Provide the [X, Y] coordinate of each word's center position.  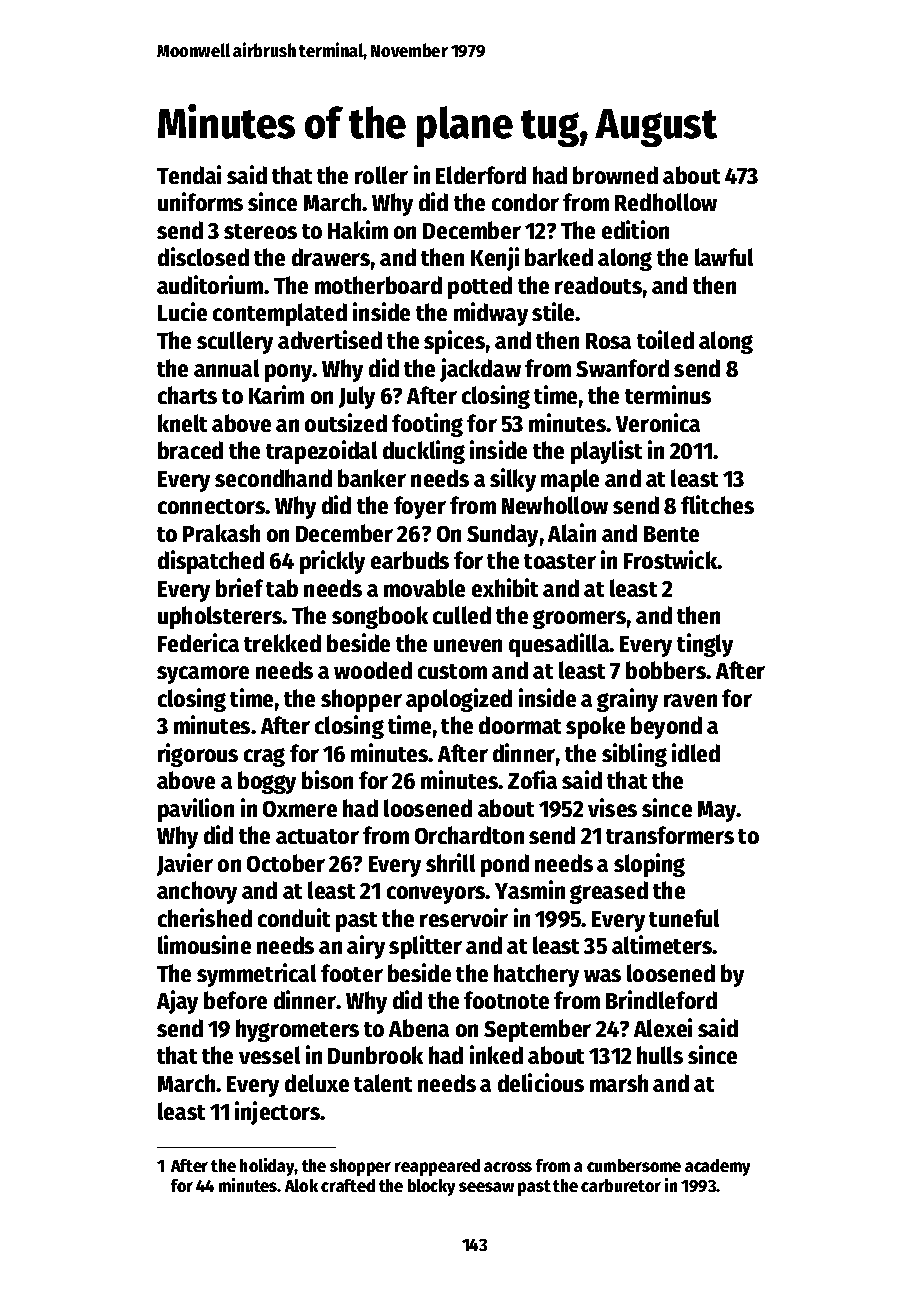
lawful [724, 257]
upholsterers [220, 617]
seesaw [486, 1187]
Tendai [189, 174]
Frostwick [671, 559]
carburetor [621, 1185]
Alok [301, 1185]
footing [427, 425]
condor [525, 202]
